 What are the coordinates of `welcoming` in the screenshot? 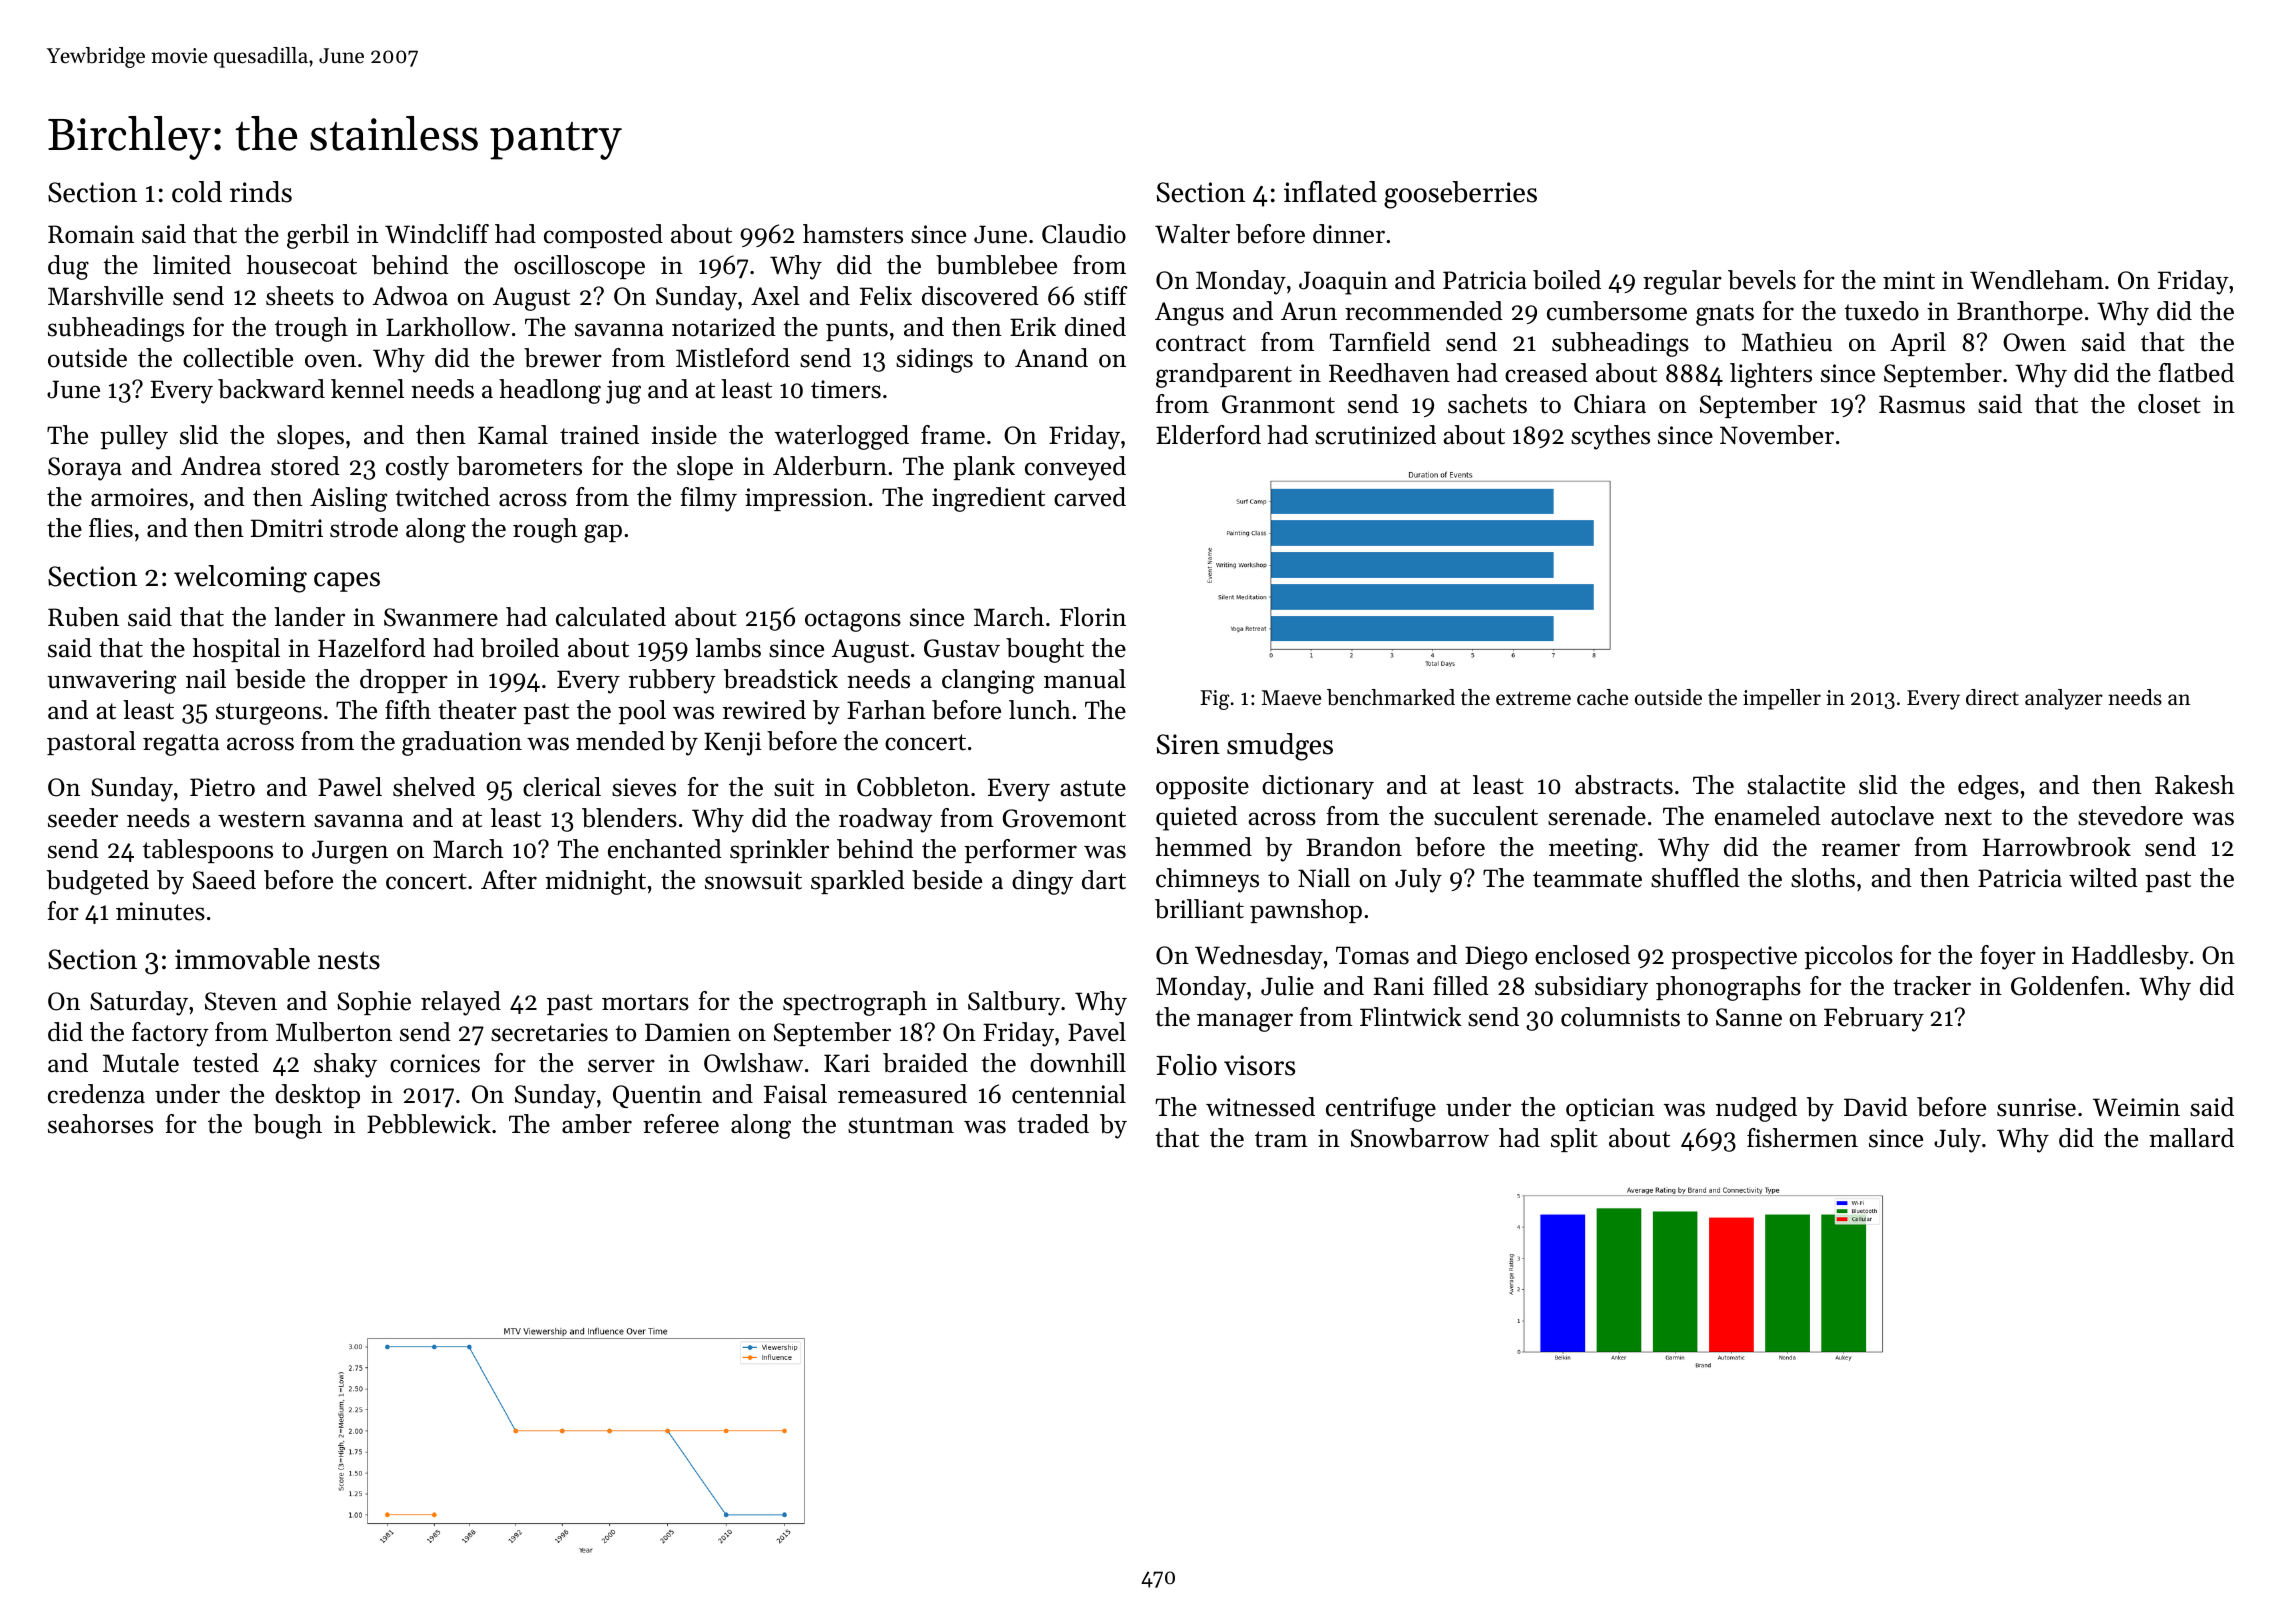 It's located at (240, 579).
